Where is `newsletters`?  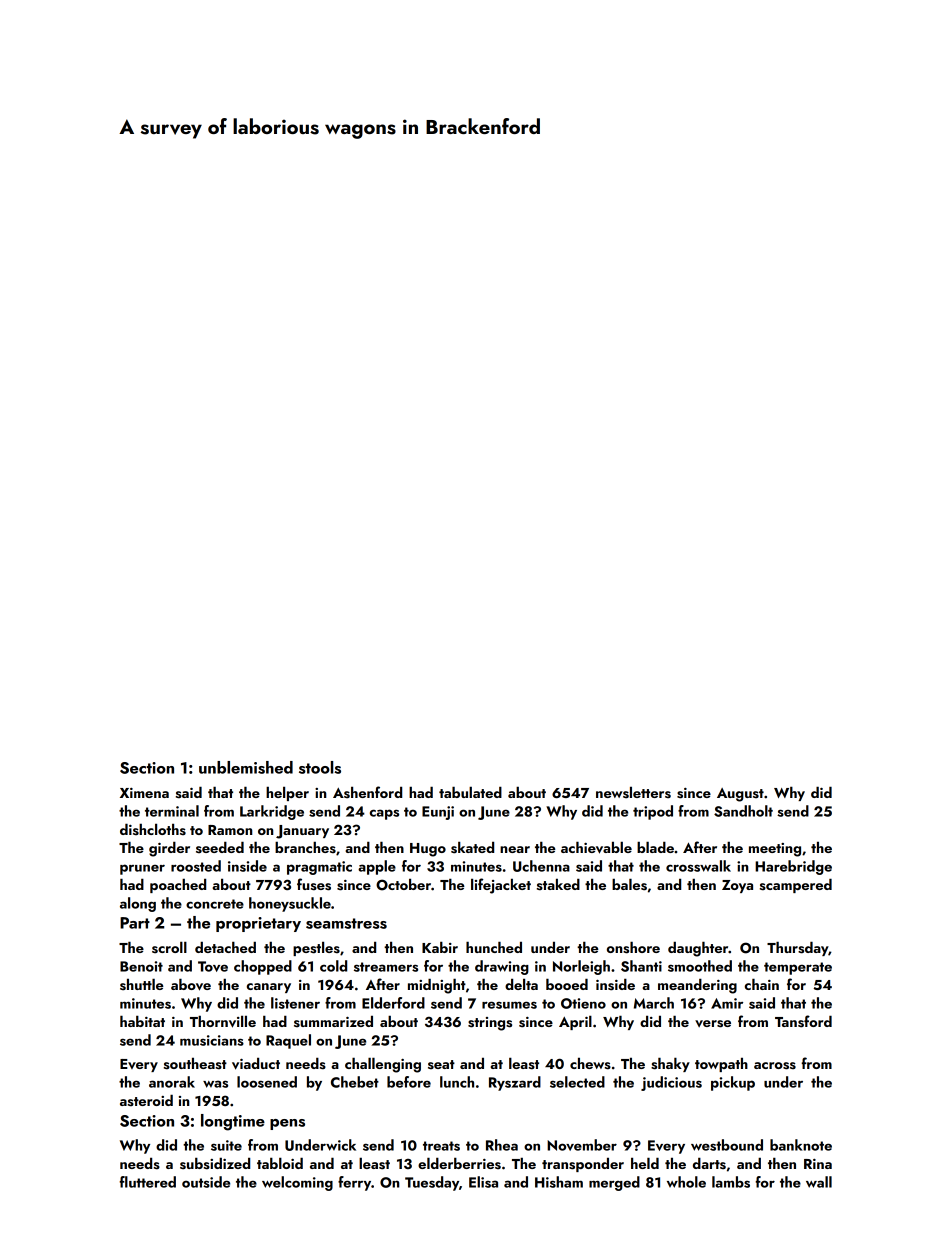 newsletters is located at coordinates (633, 793).
